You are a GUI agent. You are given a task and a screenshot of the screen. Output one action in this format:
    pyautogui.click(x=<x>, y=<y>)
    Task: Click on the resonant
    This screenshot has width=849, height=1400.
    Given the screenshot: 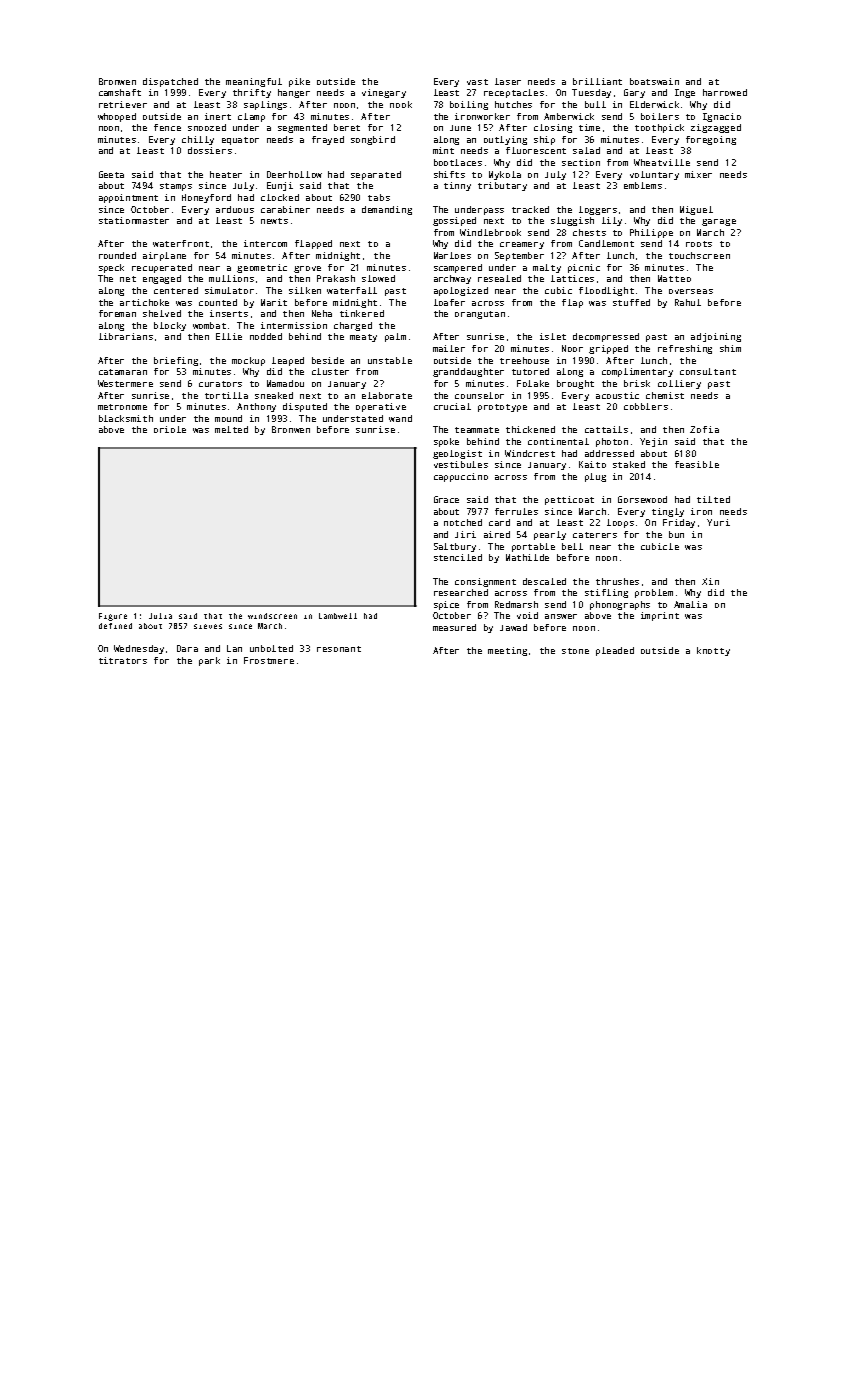 What is the action you would take?
    pyautogui.click(x=339, y=649)
